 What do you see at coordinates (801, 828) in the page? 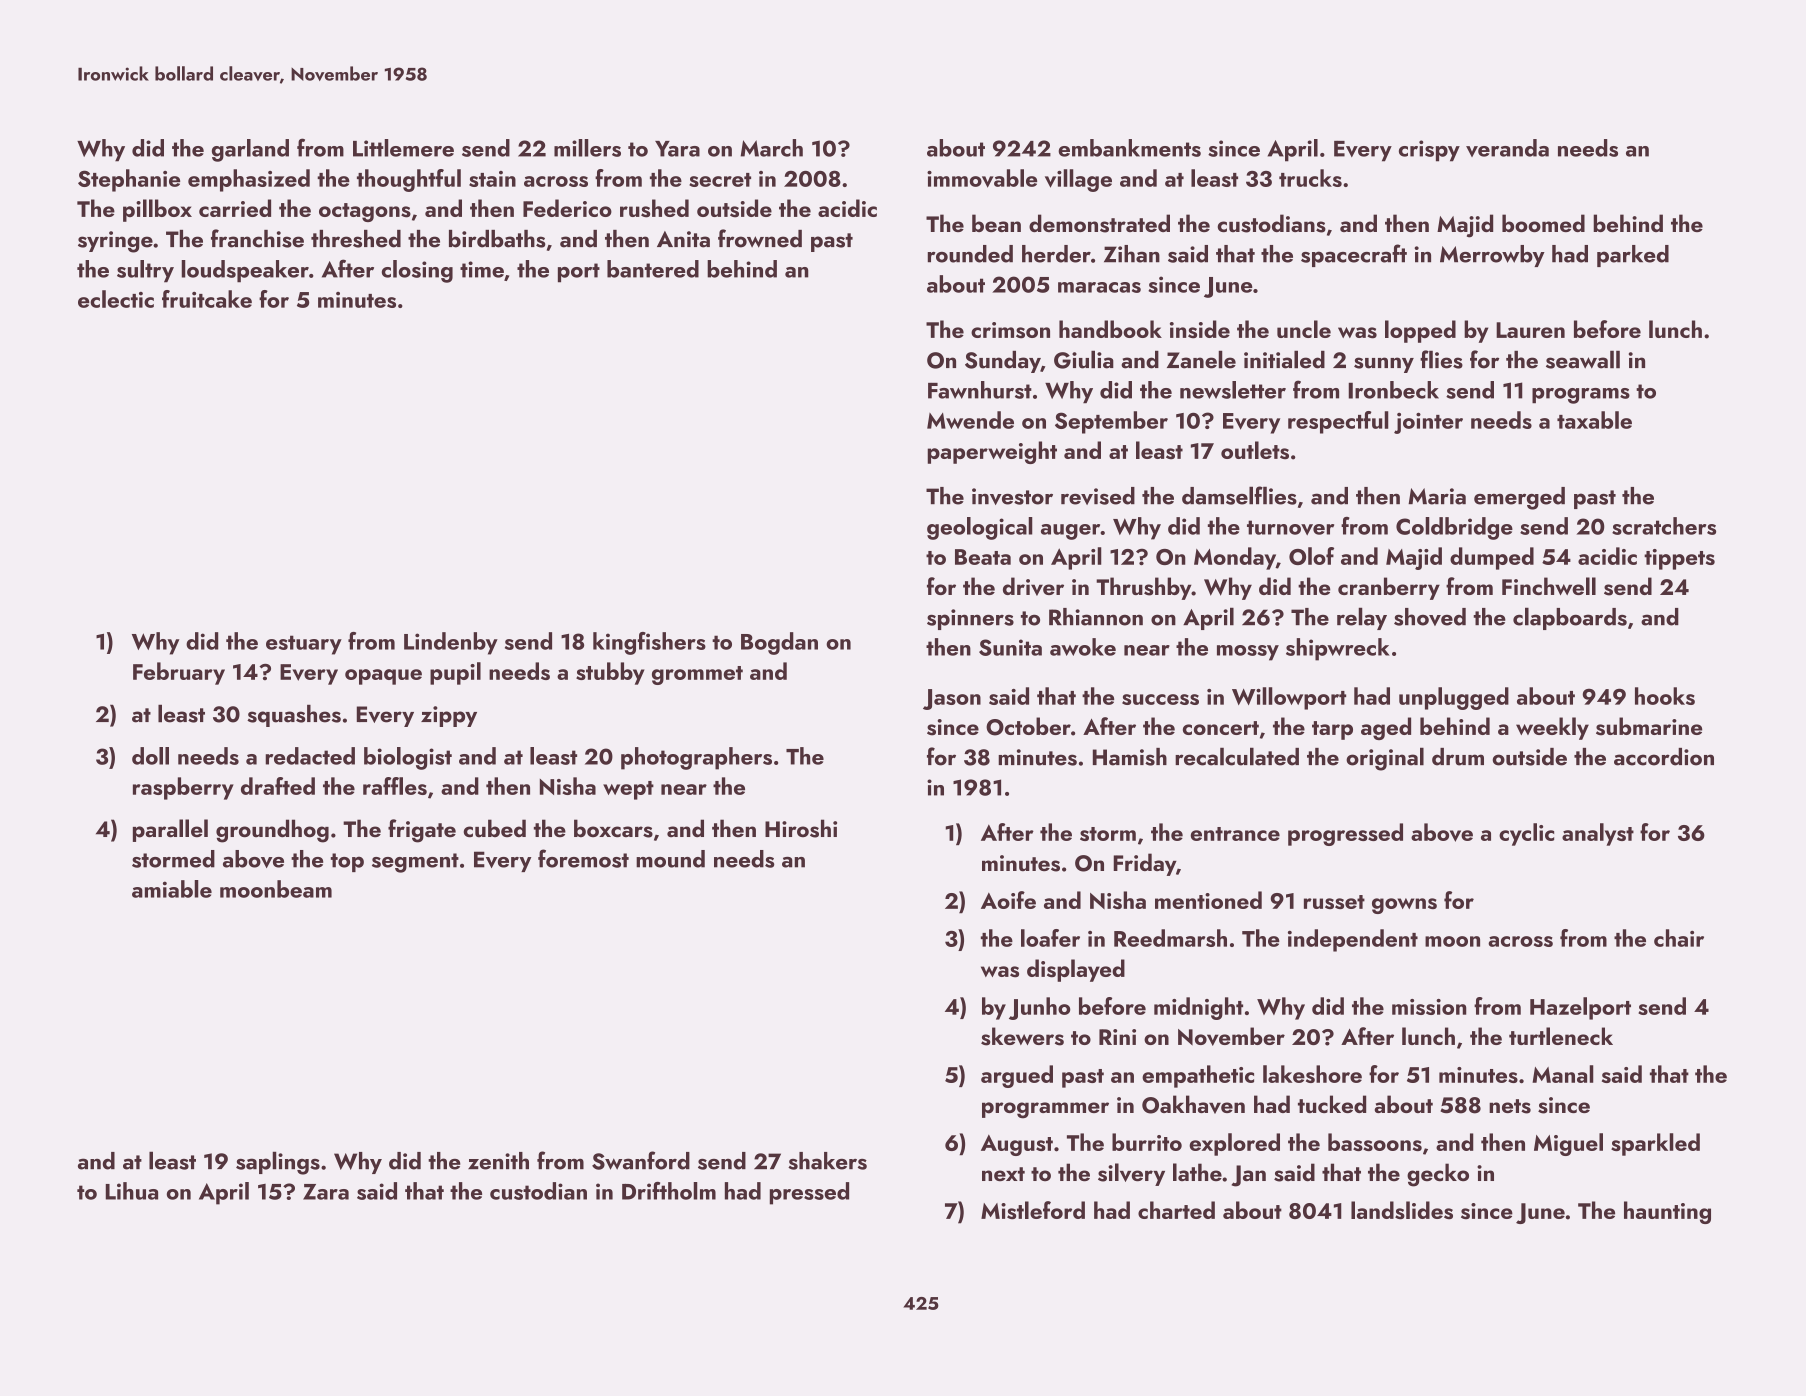
I see `Hiroshi` at bounding box center [801, 828].
